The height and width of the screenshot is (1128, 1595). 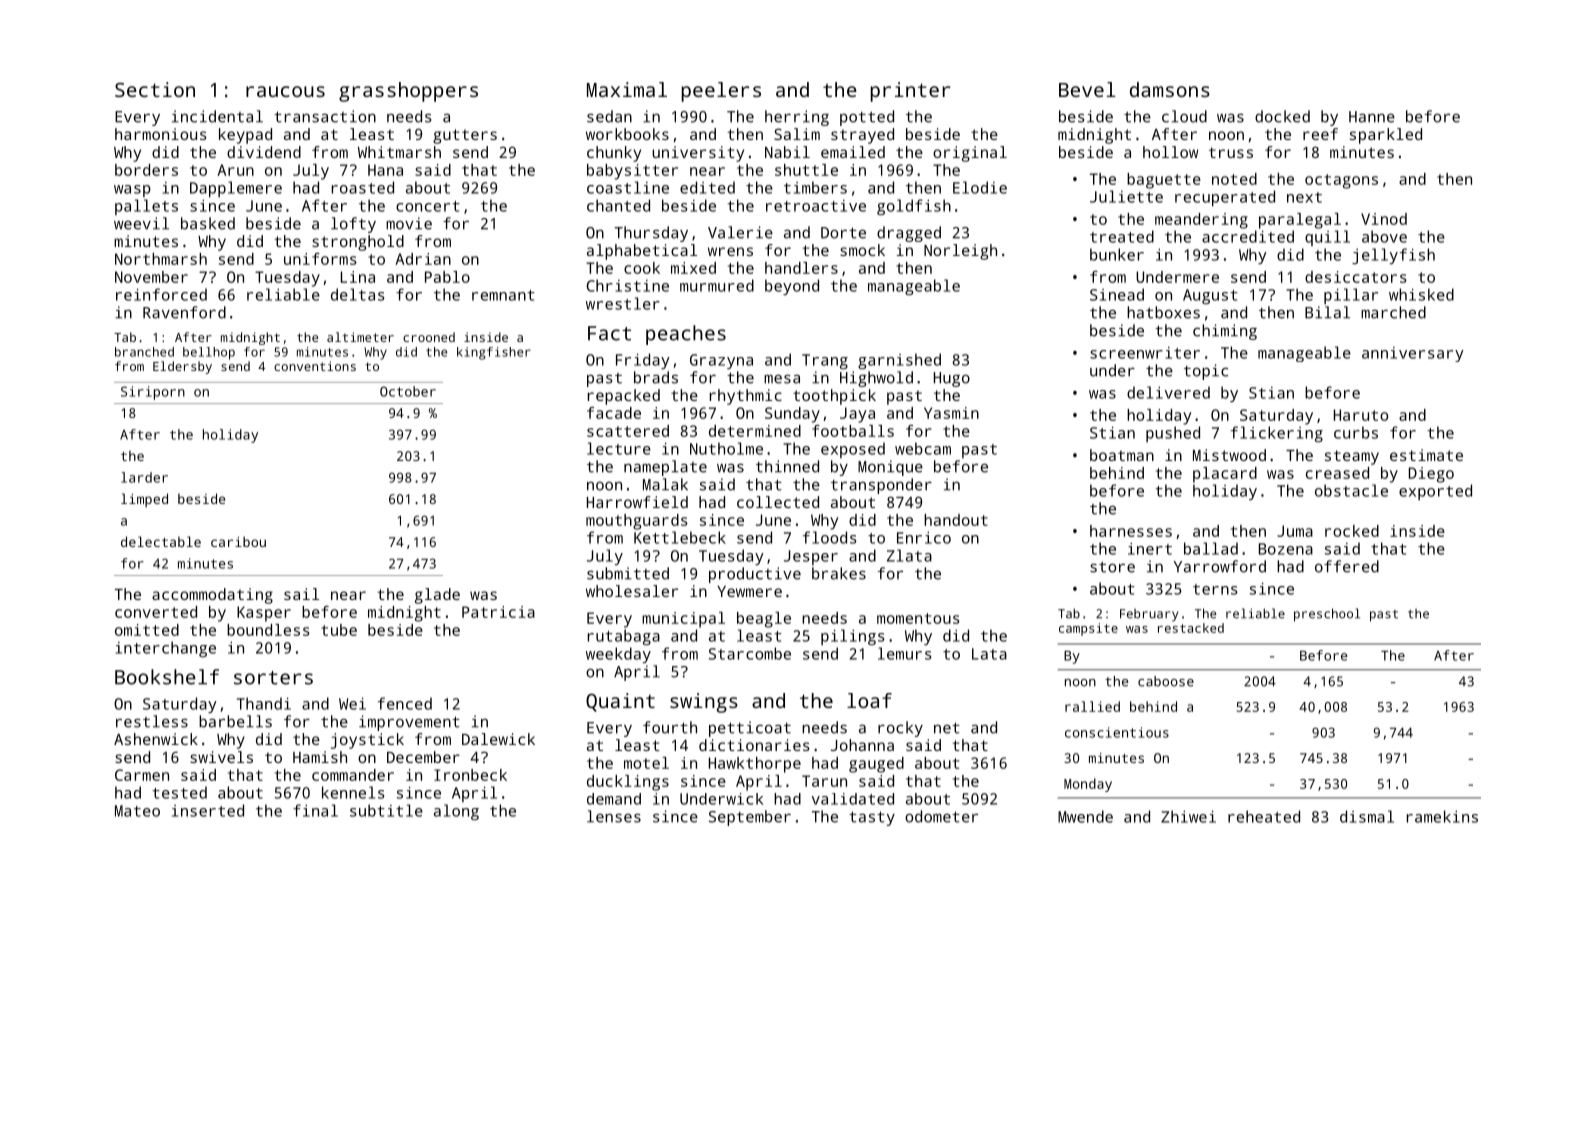 What do you see at coordinates (167, 677) in the screenshot?
I see `Bookshelf` at bounding box center [167, 677].
